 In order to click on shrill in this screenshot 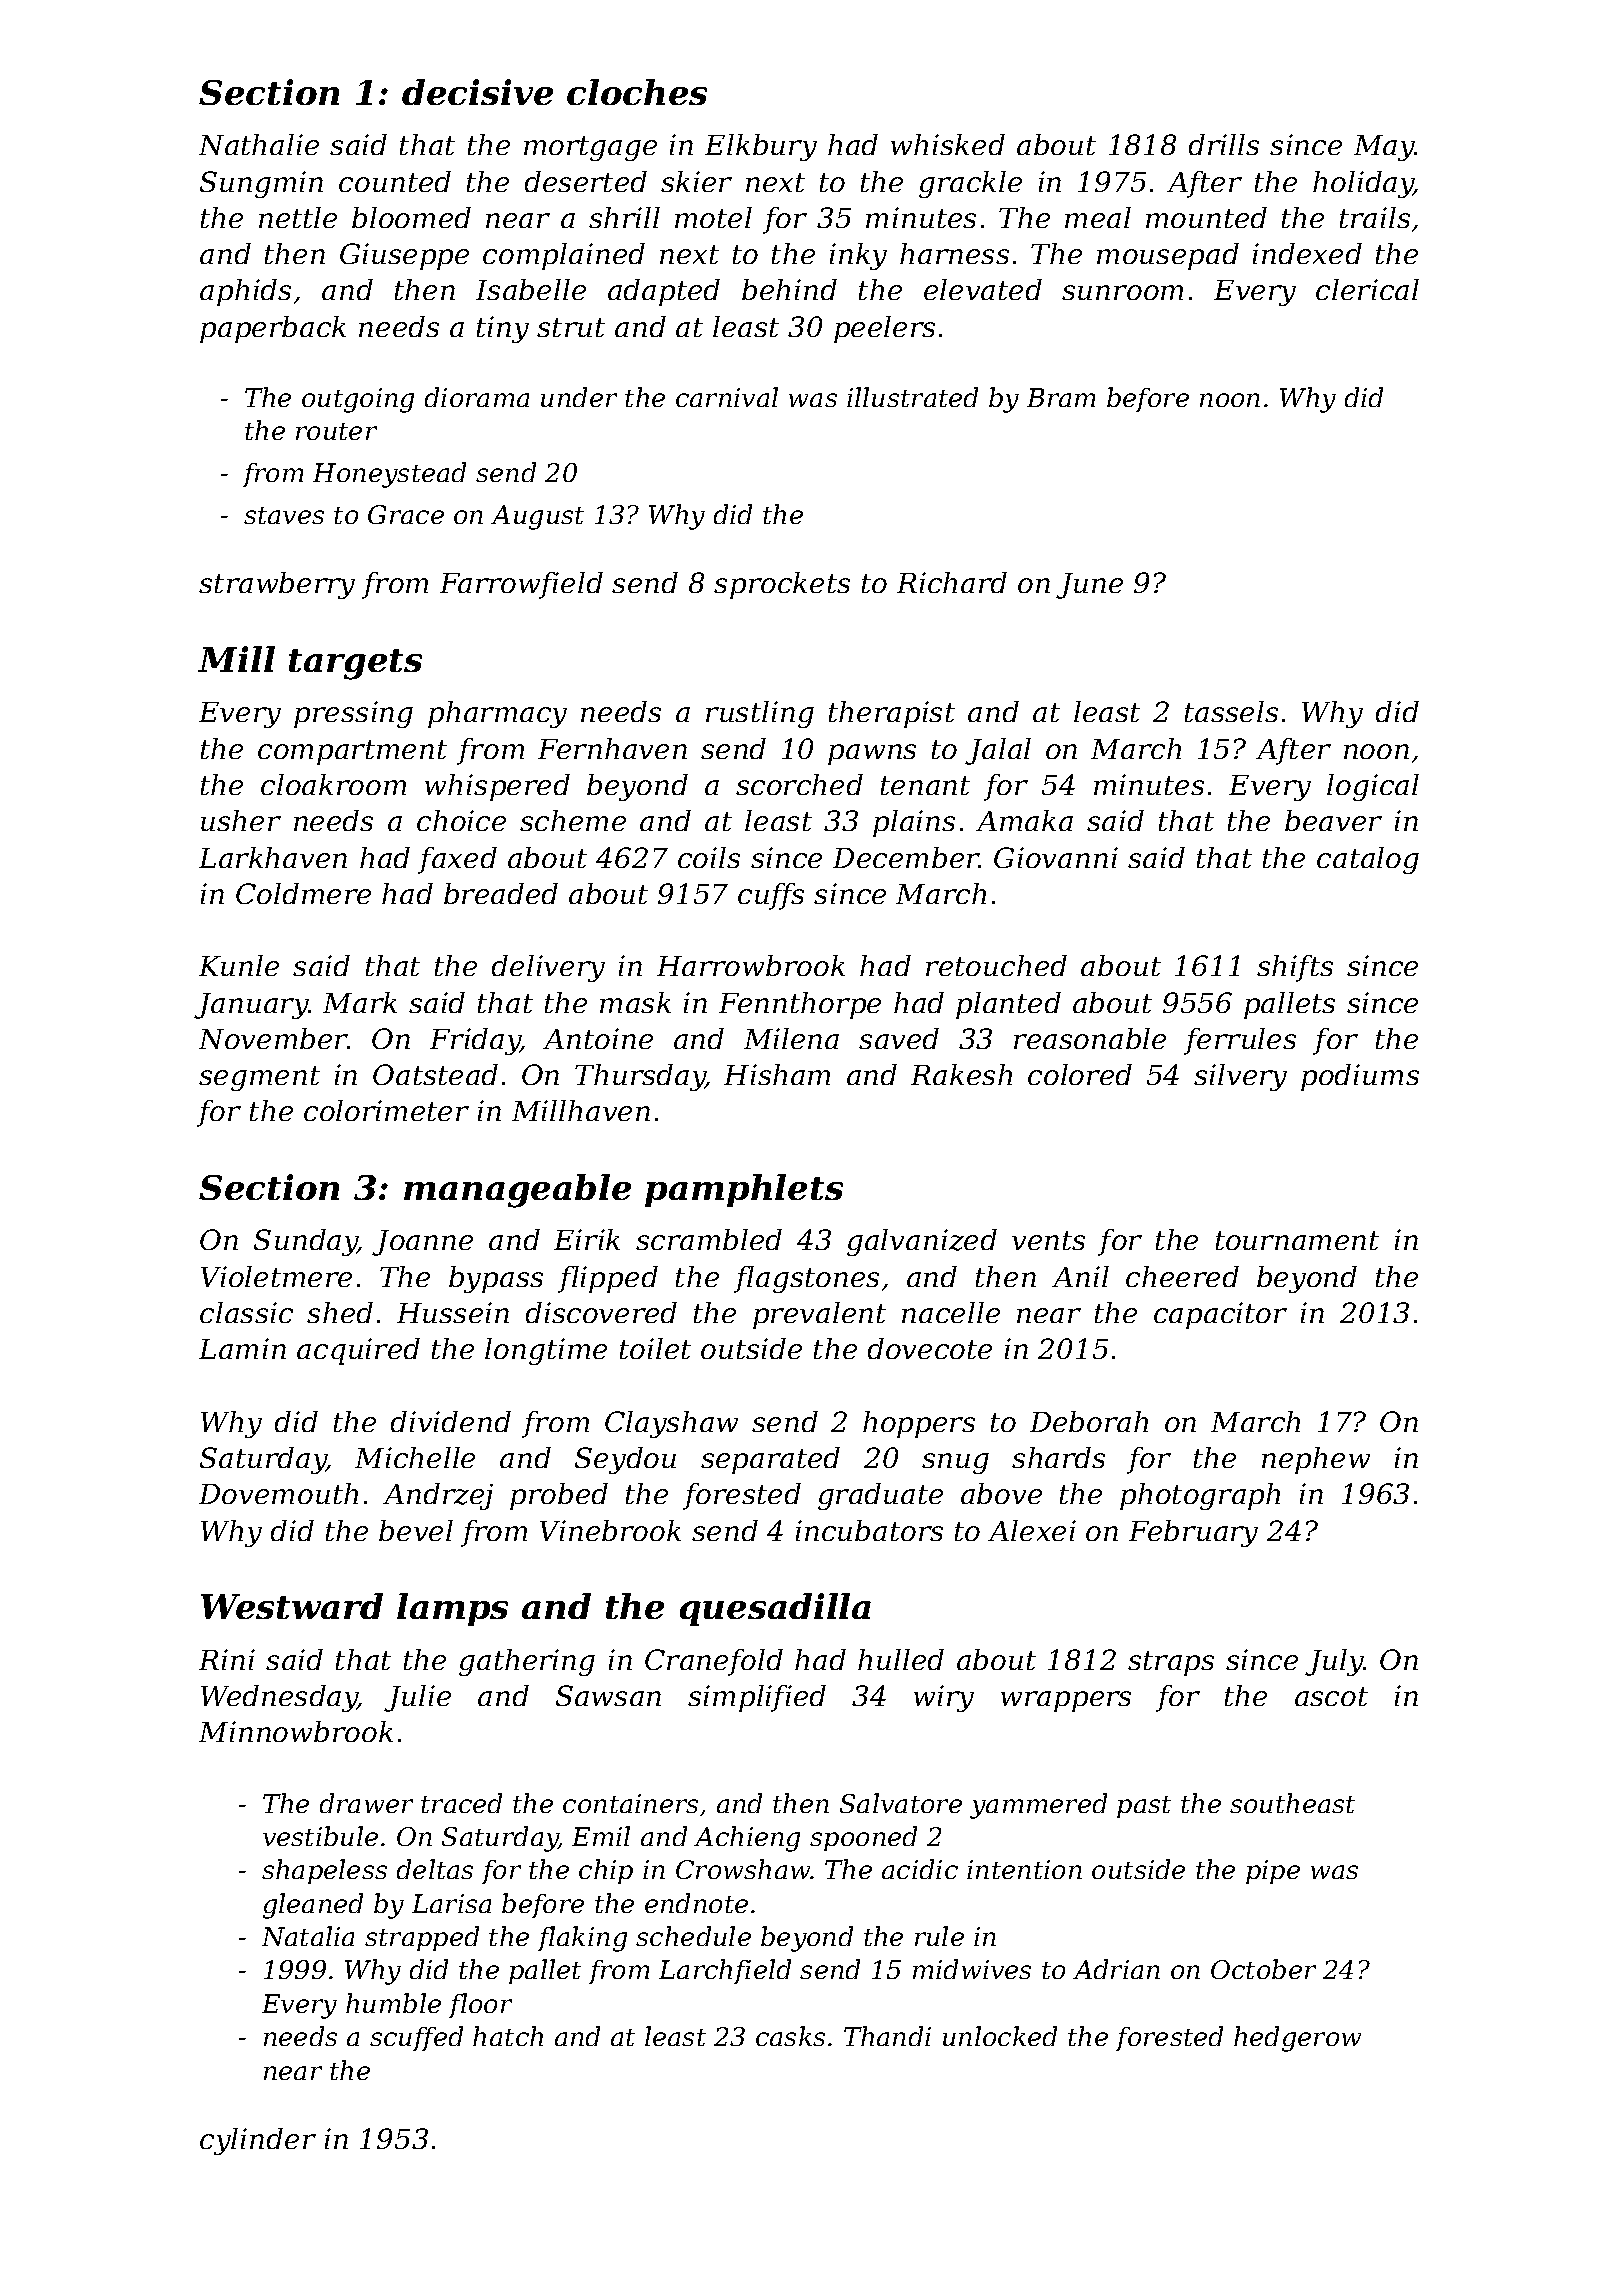, I will do `click(624, 217)`.
